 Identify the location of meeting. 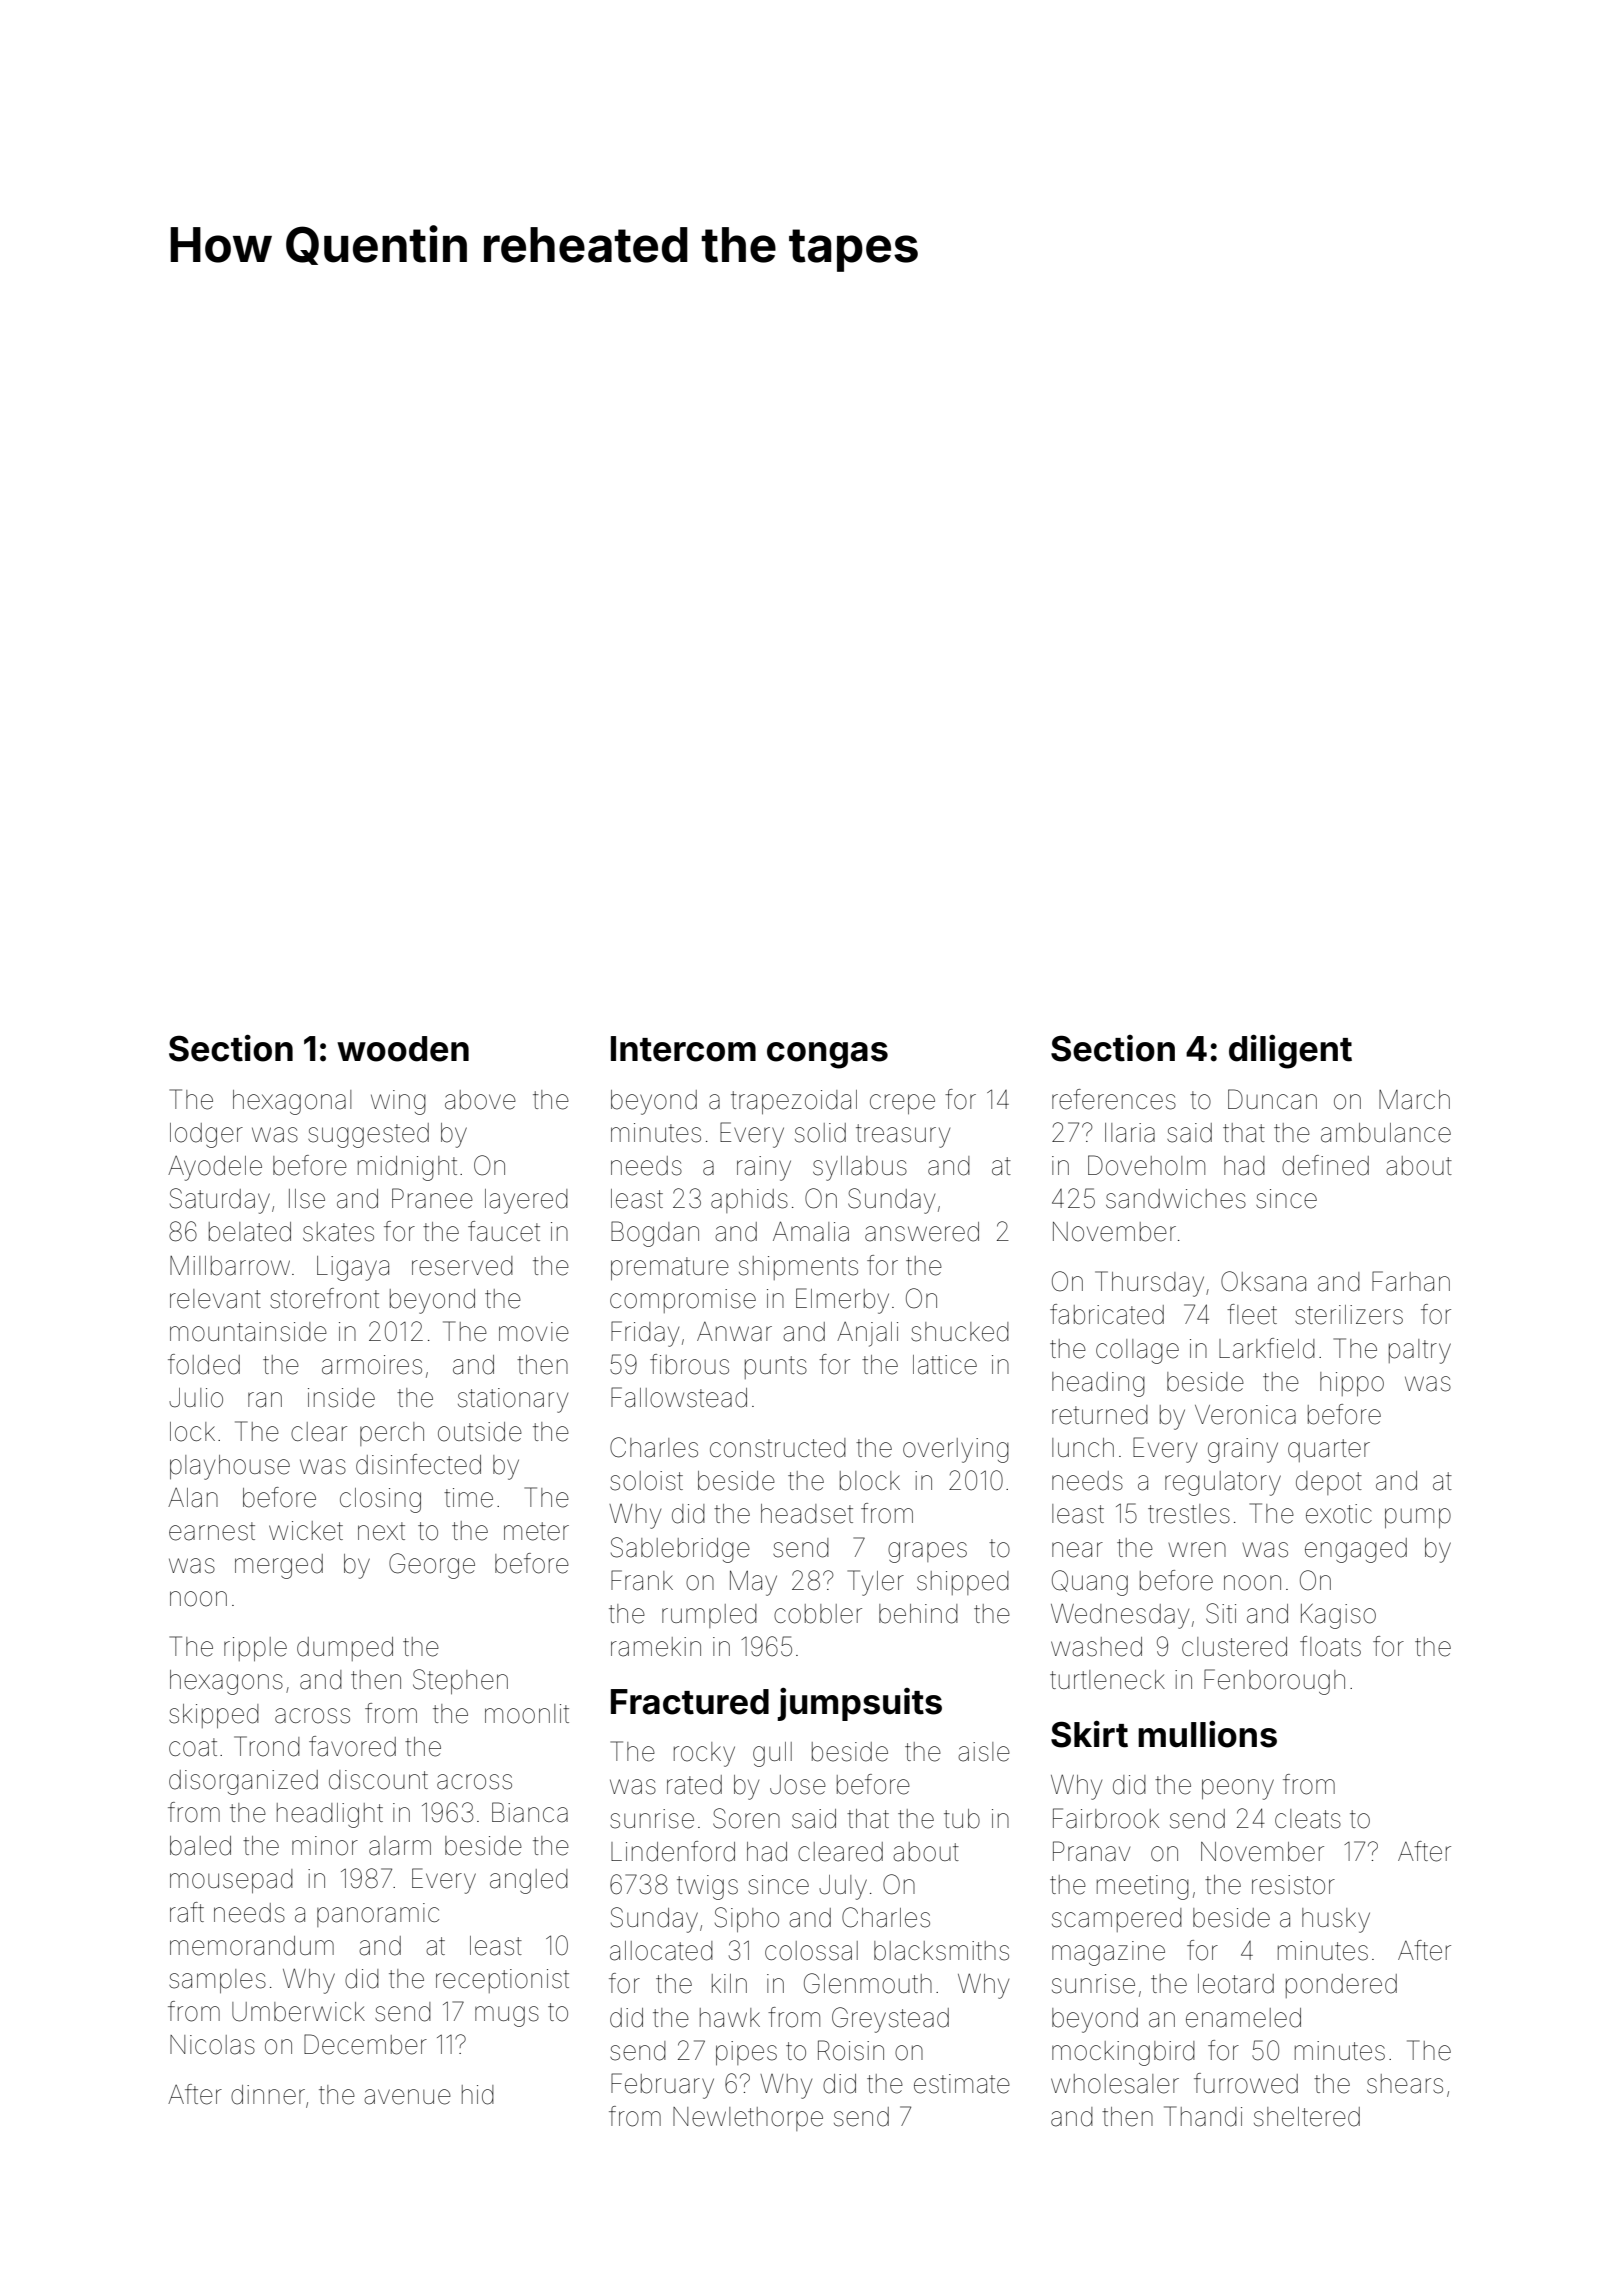
(1143, 1887).
